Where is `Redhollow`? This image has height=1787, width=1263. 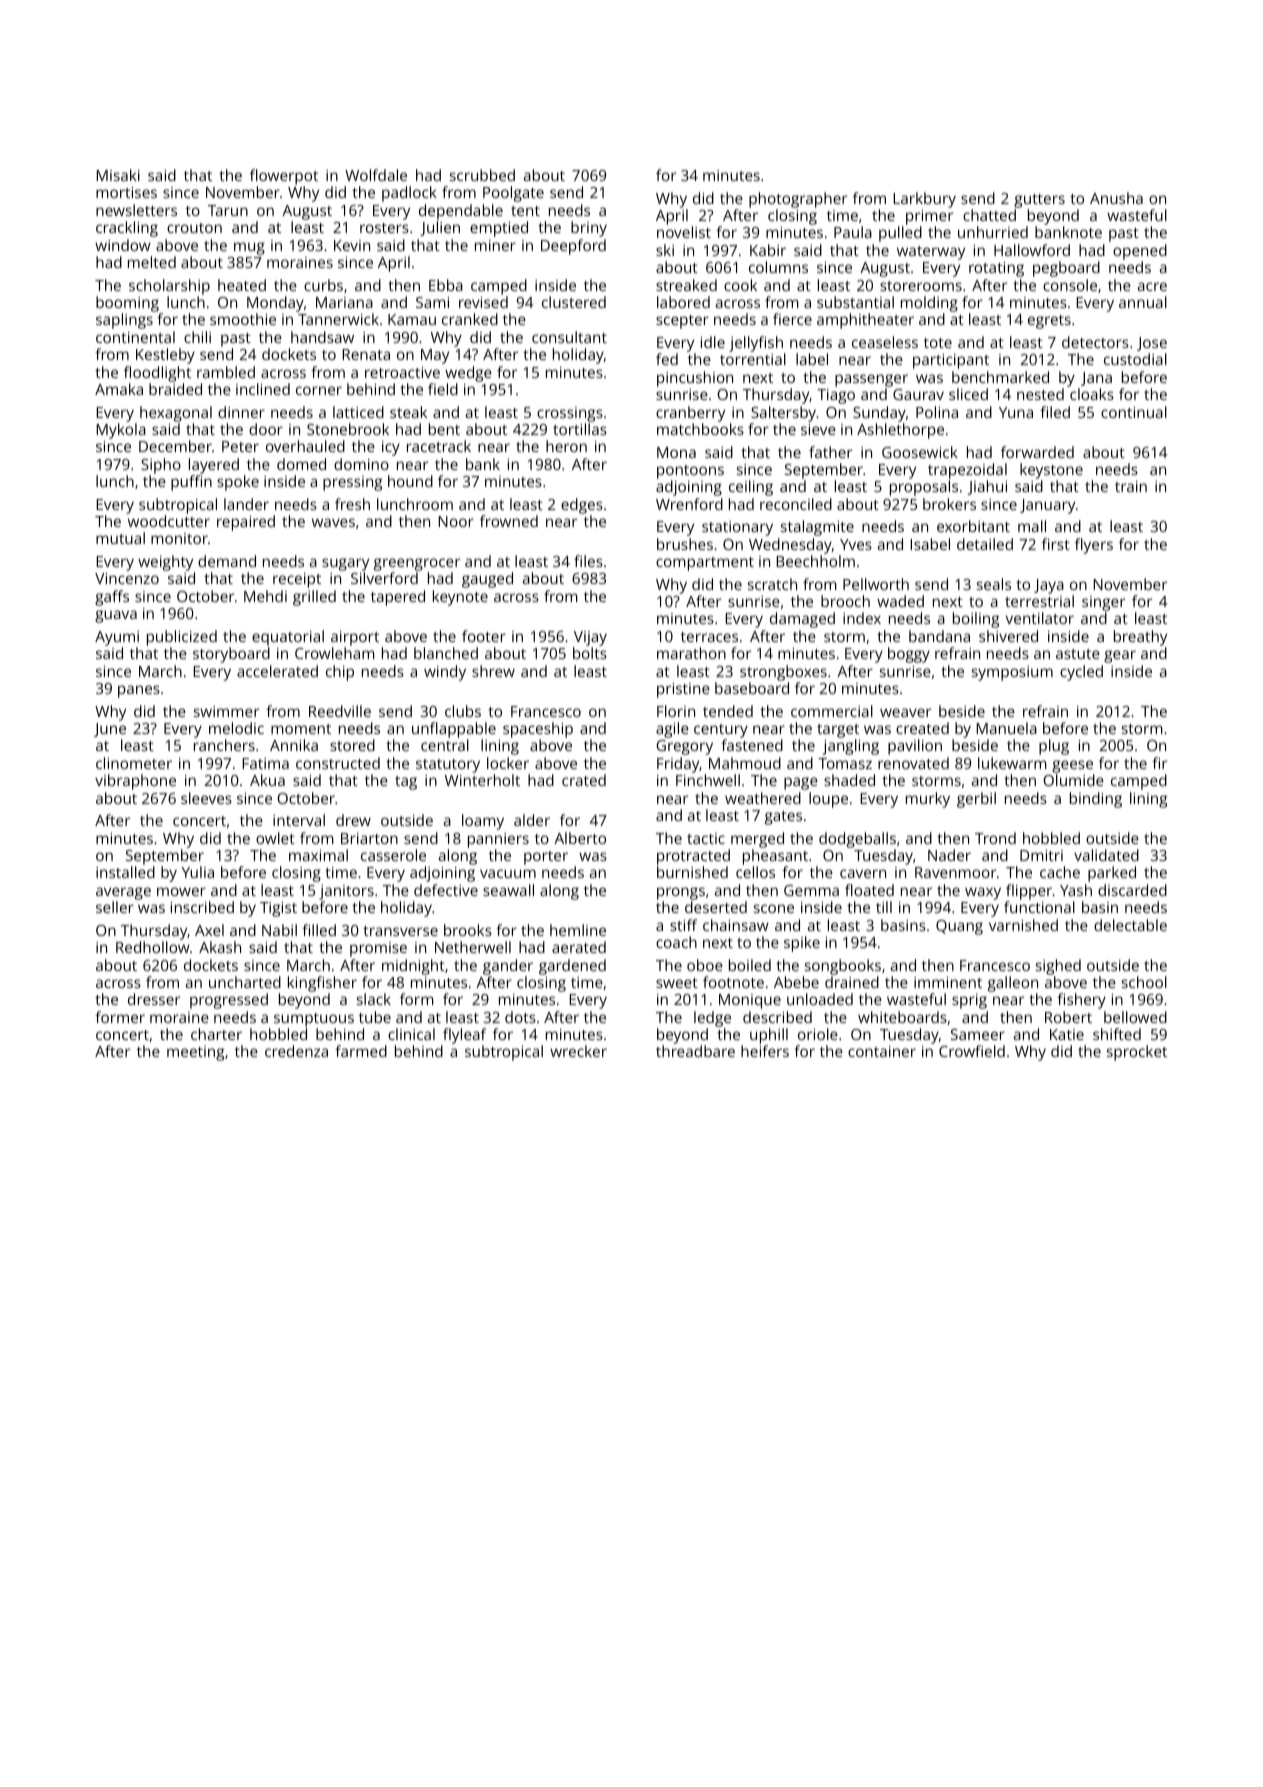
Redhollow is located at coordinates (153, 947).
